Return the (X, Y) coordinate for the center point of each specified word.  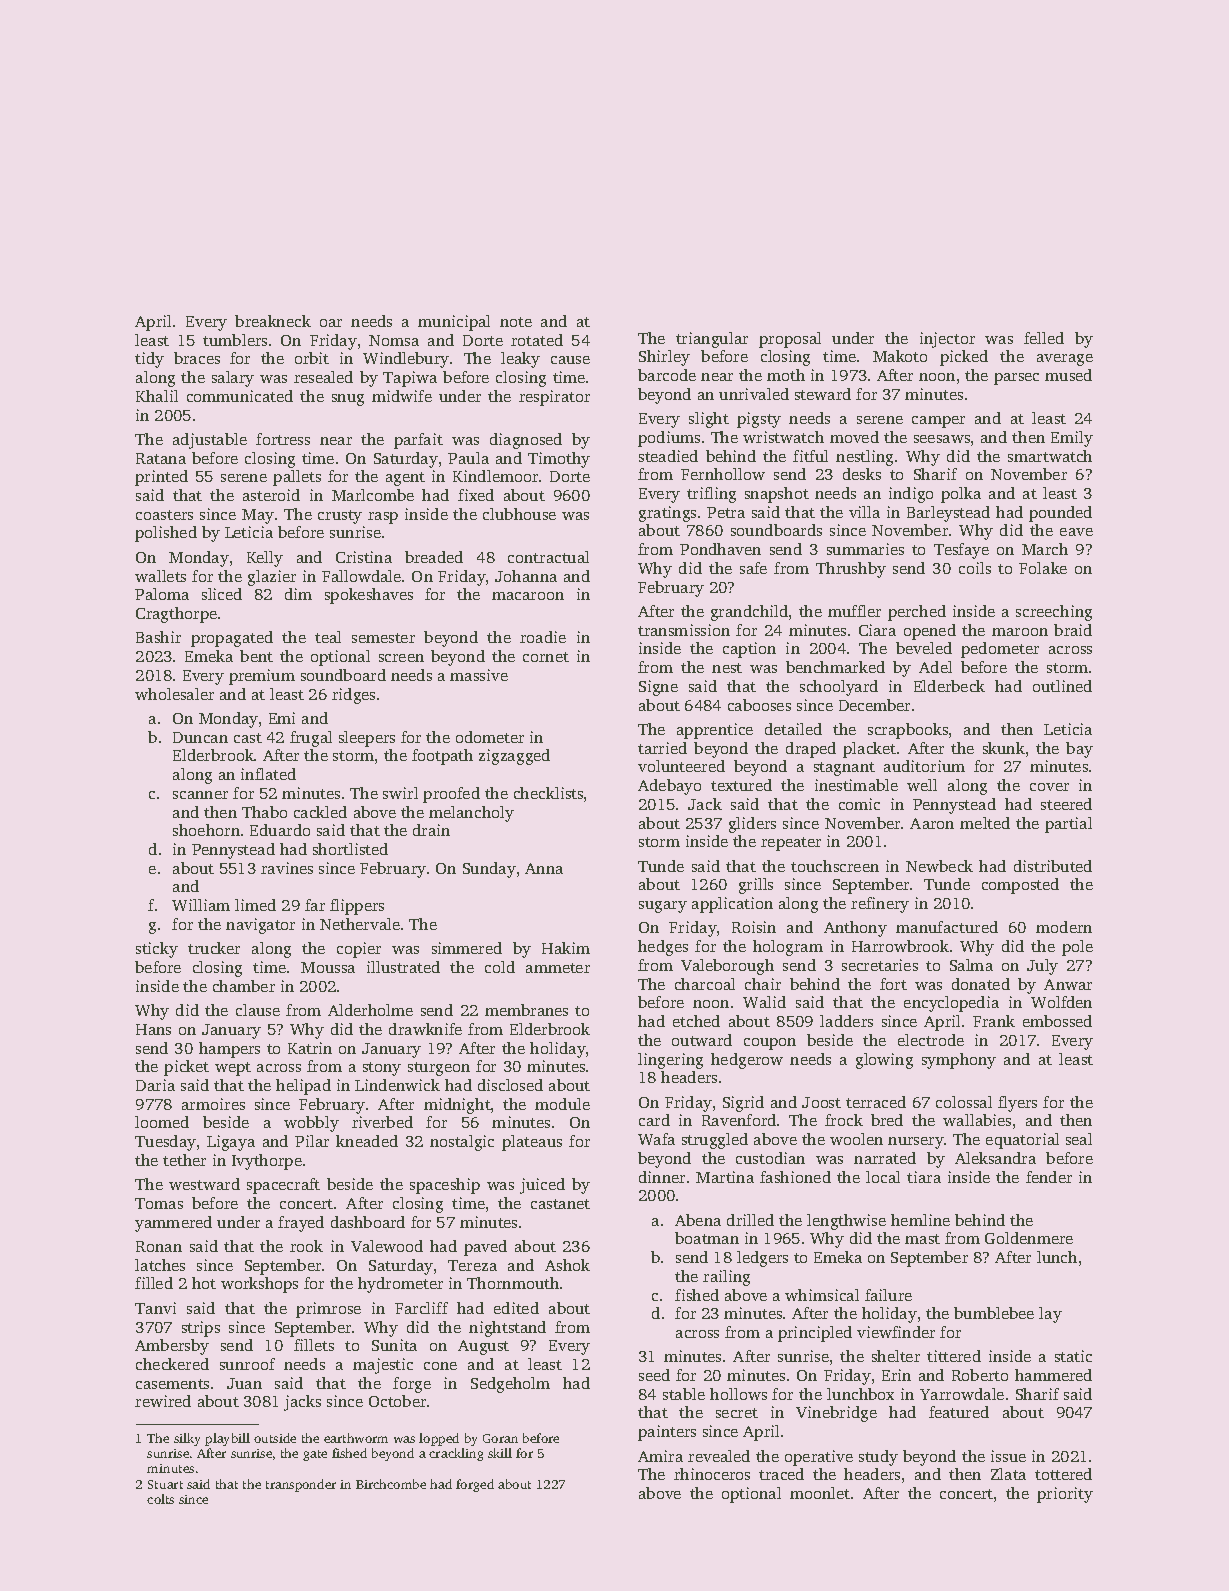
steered (1066, 804)
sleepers (367, 739)
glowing (884, 1061)
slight (709, 420)
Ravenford (739, 1120)
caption (749, 650)
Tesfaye (961, 551)
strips (201, 1329)
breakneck (273, 321)
